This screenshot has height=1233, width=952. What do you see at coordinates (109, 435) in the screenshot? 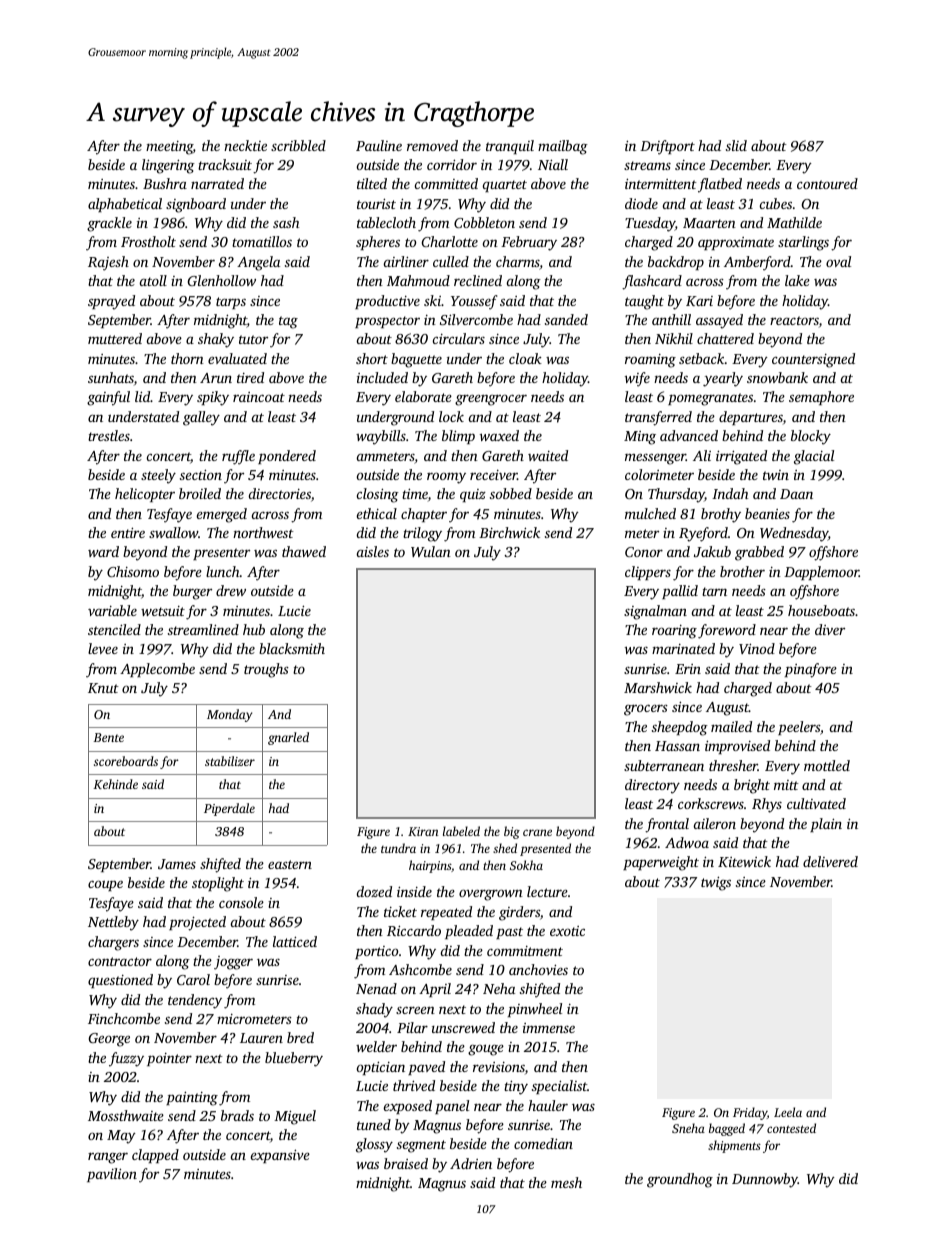
I see `trestles` at bounding box center [109, 435].
